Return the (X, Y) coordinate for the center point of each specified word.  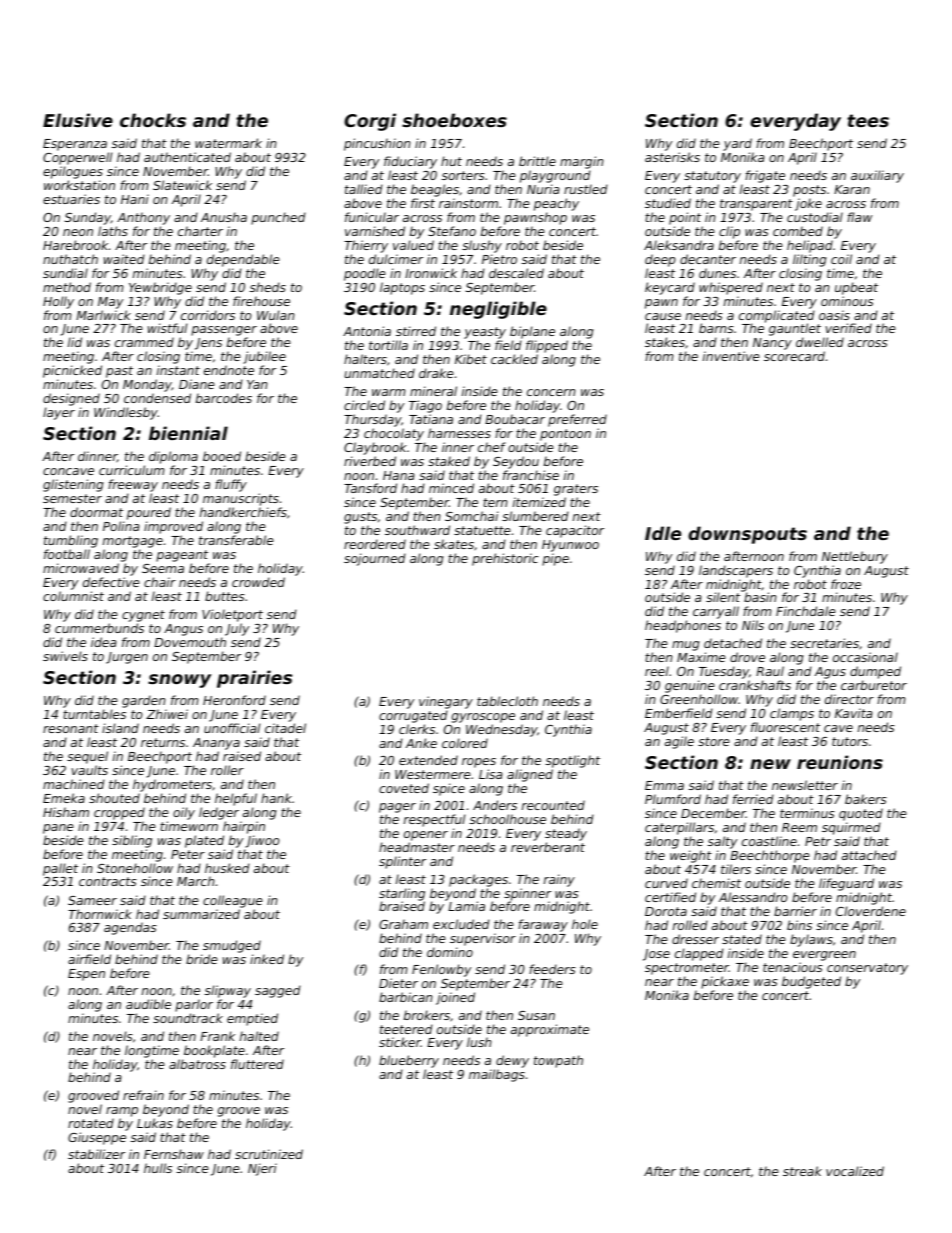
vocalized (855, 1171)
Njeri (262, 1169)
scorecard (794, 356)
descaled (516, 273)
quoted (861, 814)
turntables (94, 714)
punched (278, 218)
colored (465, 743)
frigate (765, 176)
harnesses (459, 433)
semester (72, 498)
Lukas (155, 1123)
